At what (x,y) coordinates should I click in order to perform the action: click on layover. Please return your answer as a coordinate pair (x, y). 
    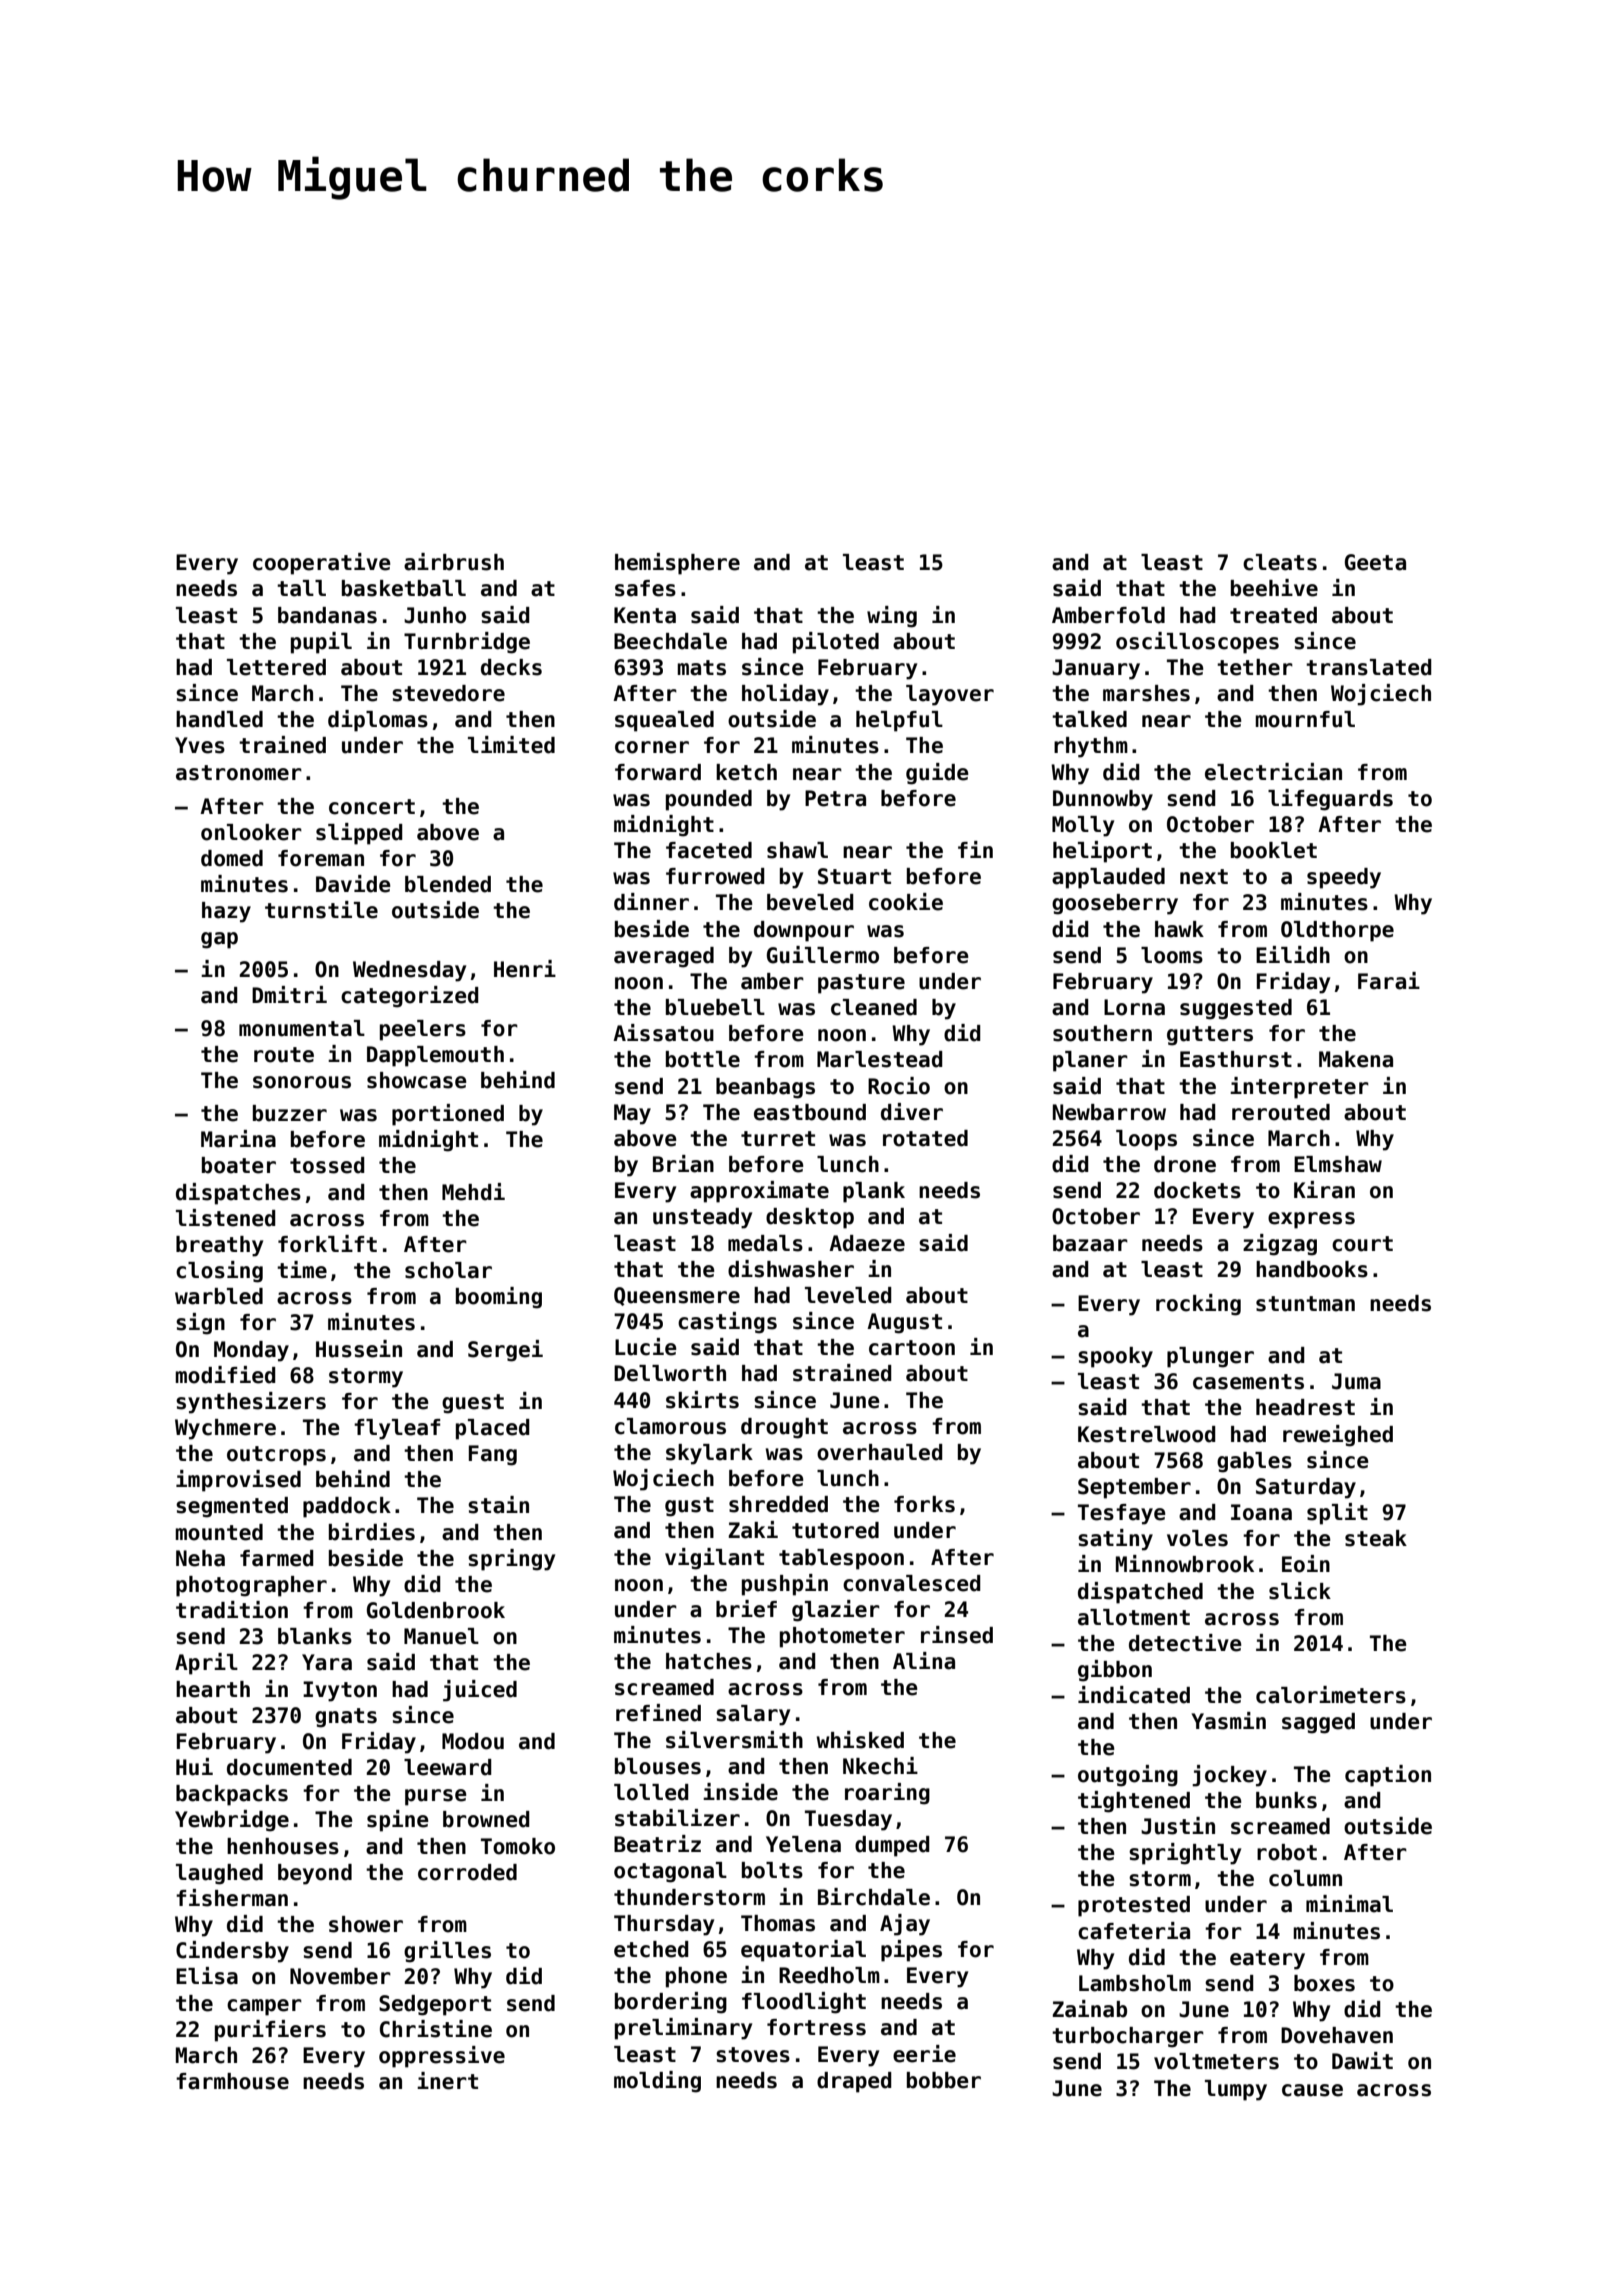
    Looking at the image, I should click on (950, 695).
